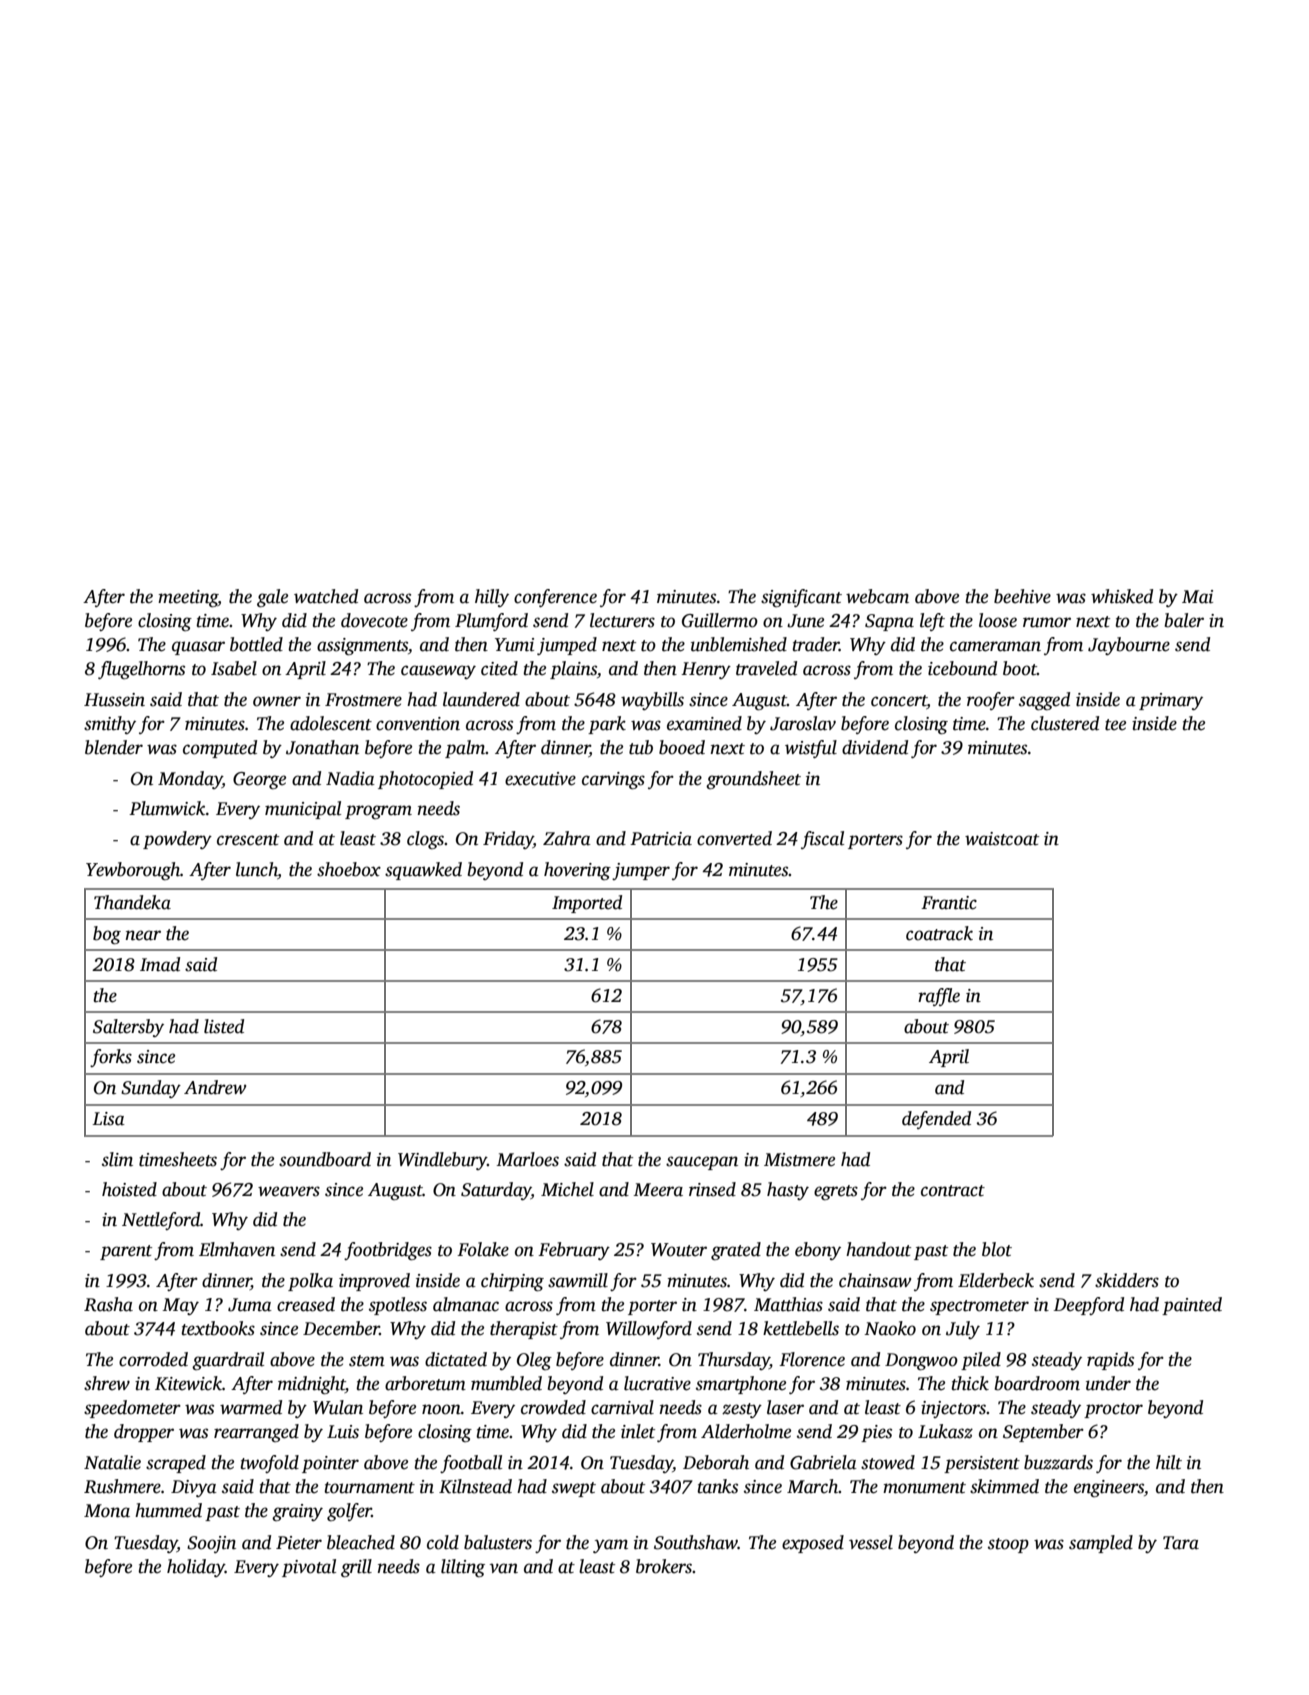 The height and width of the screenshot is (1695, 1309). Describe the element at coordinates (1002, 839) in the screenshot. I see `waistcoat` at that location.
